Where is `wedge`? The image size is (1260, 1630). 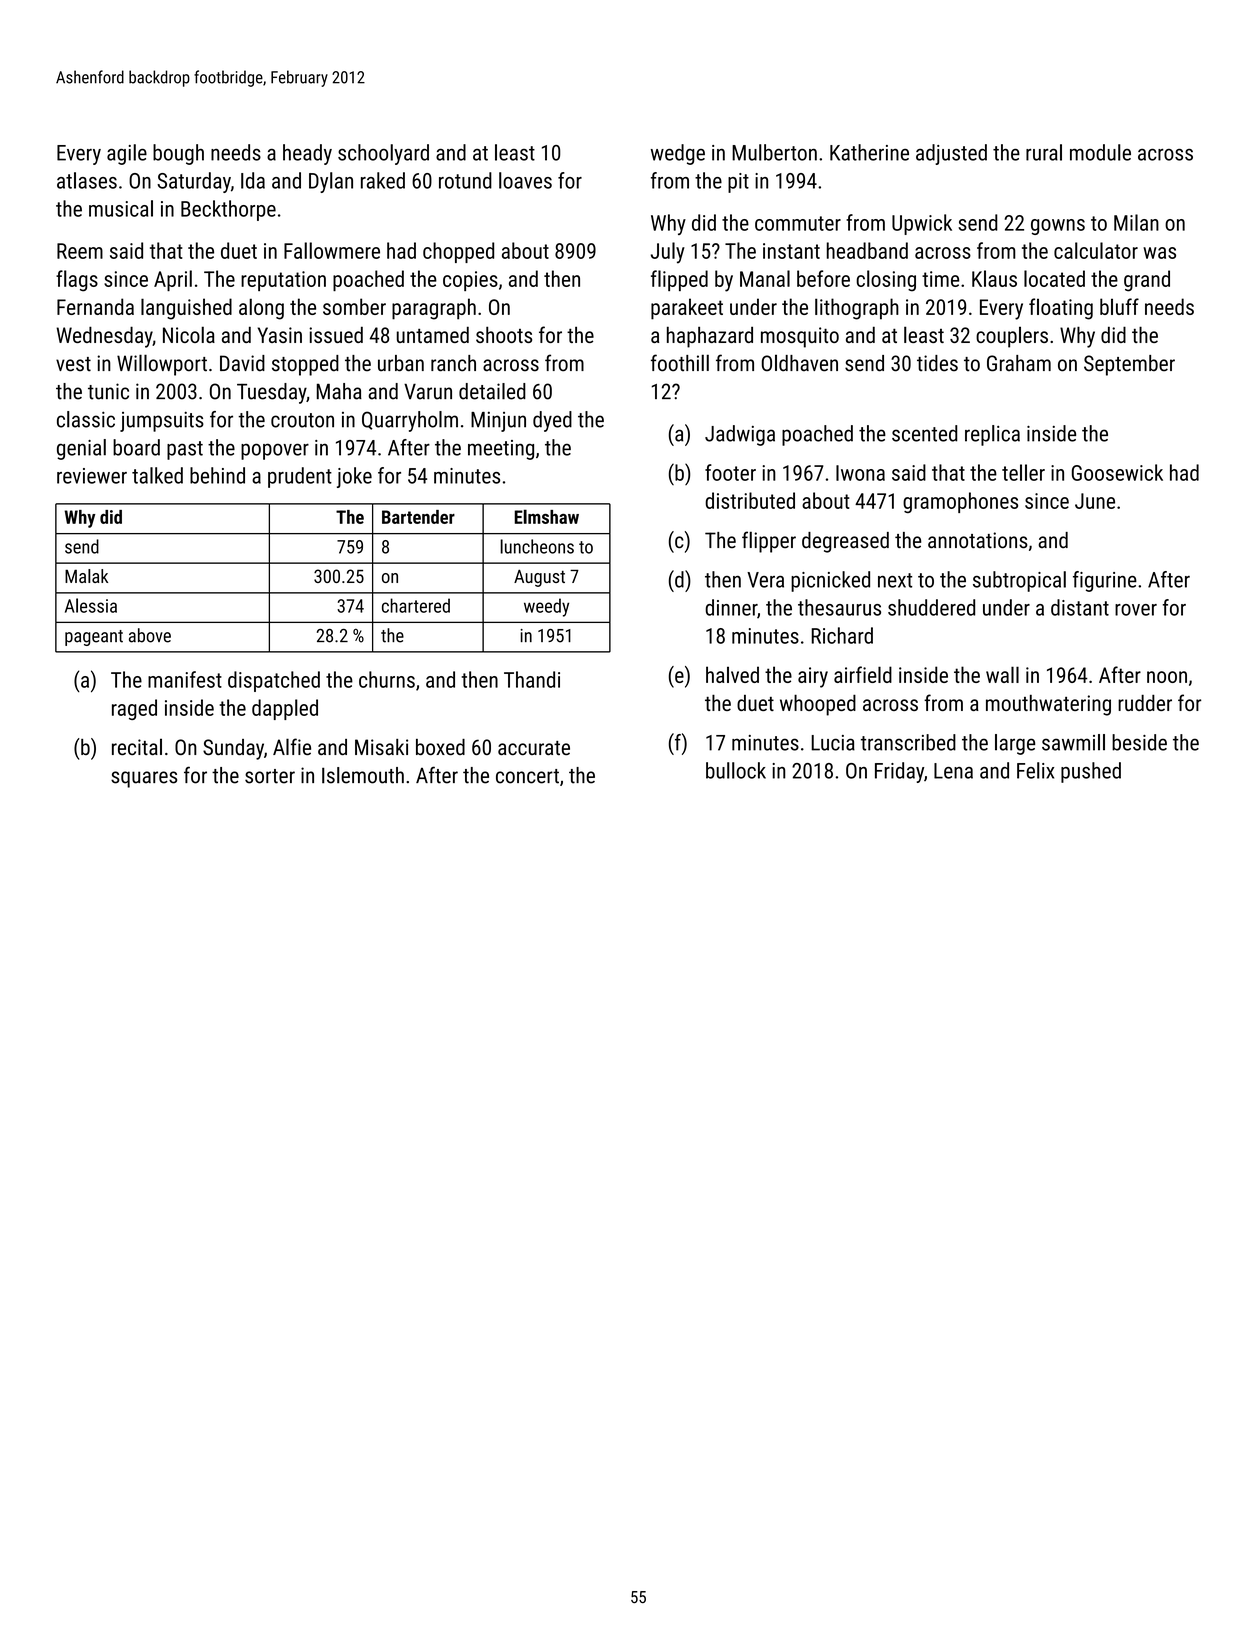 wedge is located at coordinates (678, 154).
